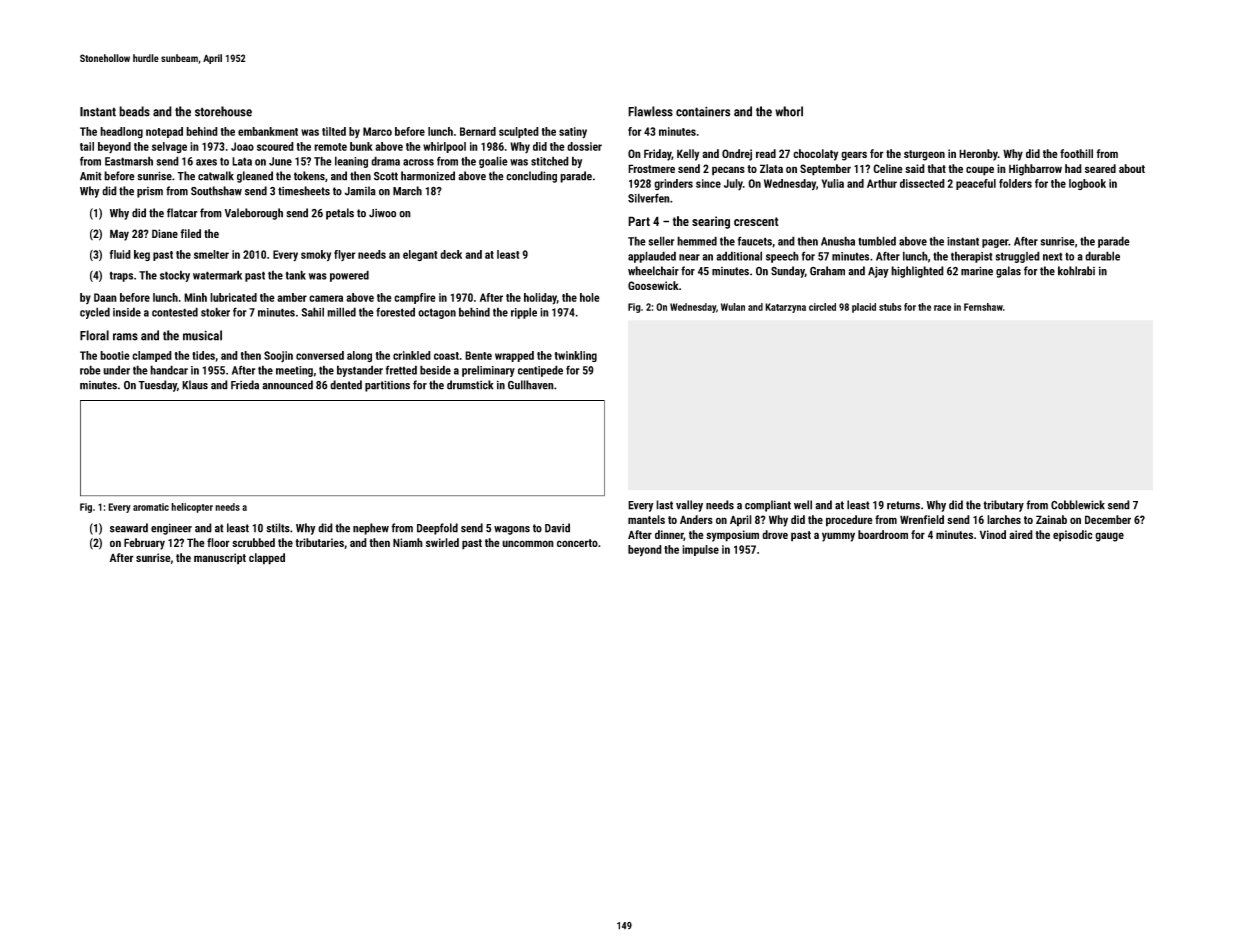 The image size is (1233, 952). I want to click on sturgeon, so click(924, 155).
